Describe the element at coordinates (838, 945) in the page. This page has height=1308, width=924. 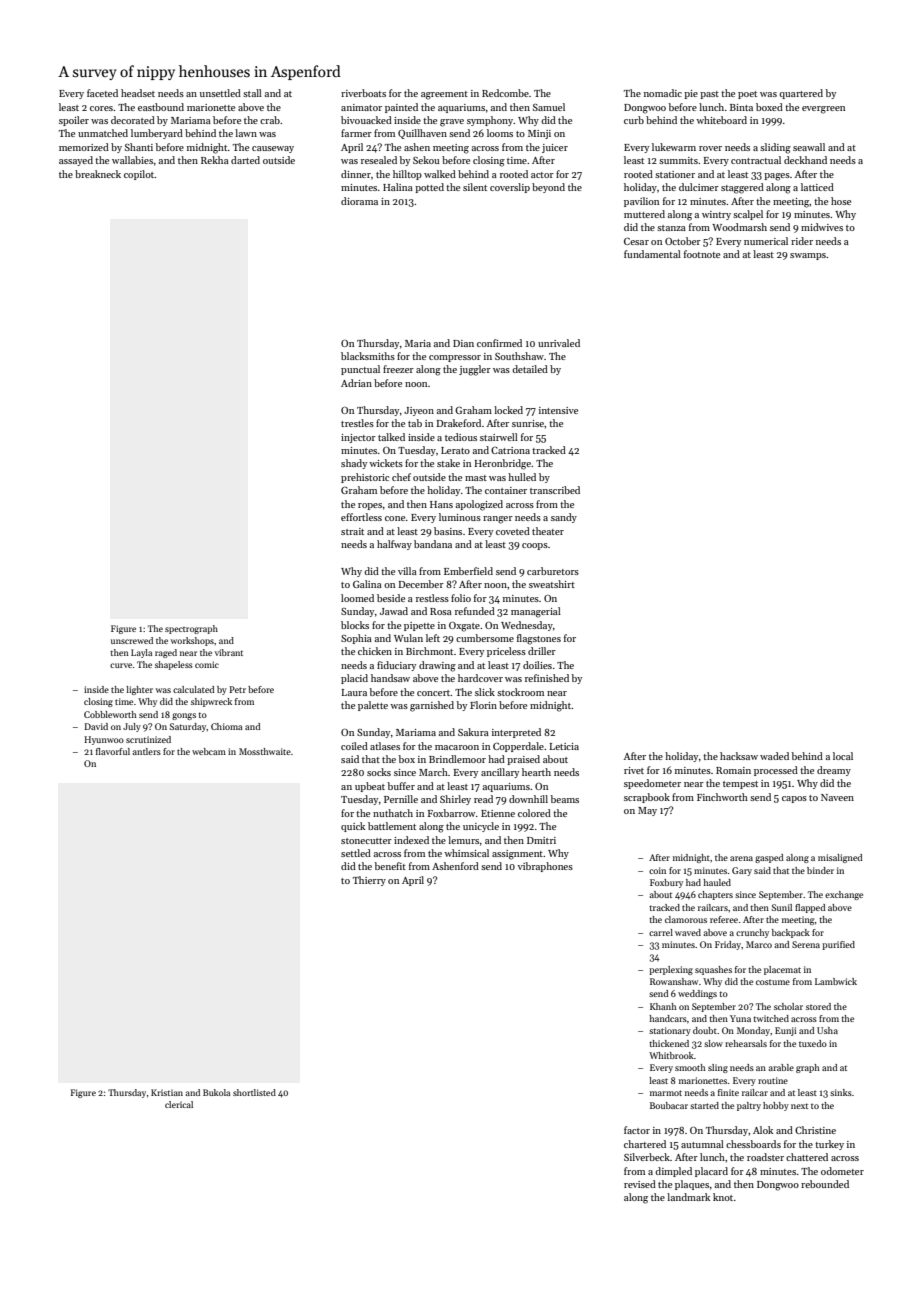
I see `purified` at that location.
